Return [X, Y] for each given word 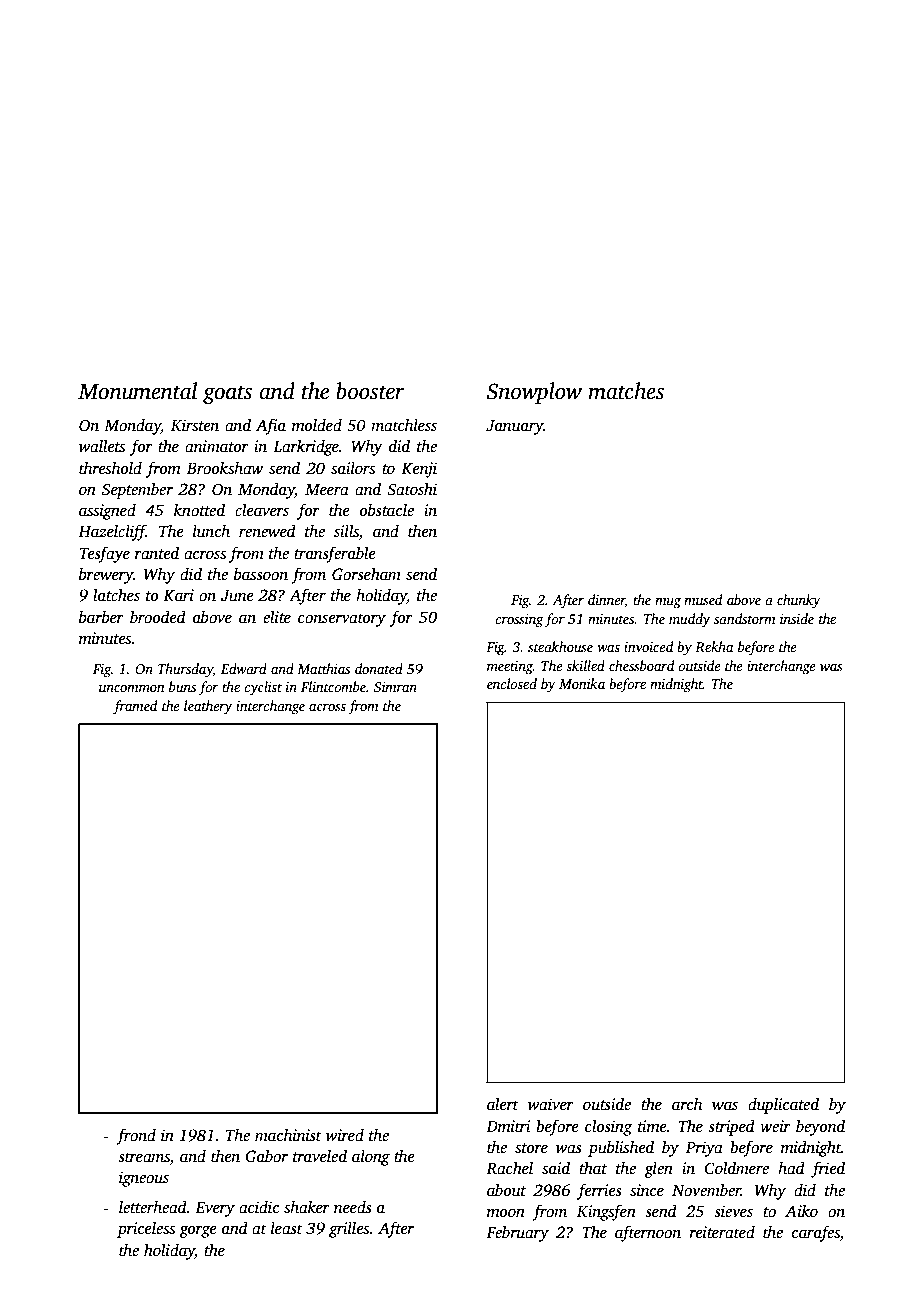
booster [370, 391]
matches [626, 391]
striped [731, 1128]
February [517, 1234]
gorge [198, 1231]
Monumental [137, 391]
